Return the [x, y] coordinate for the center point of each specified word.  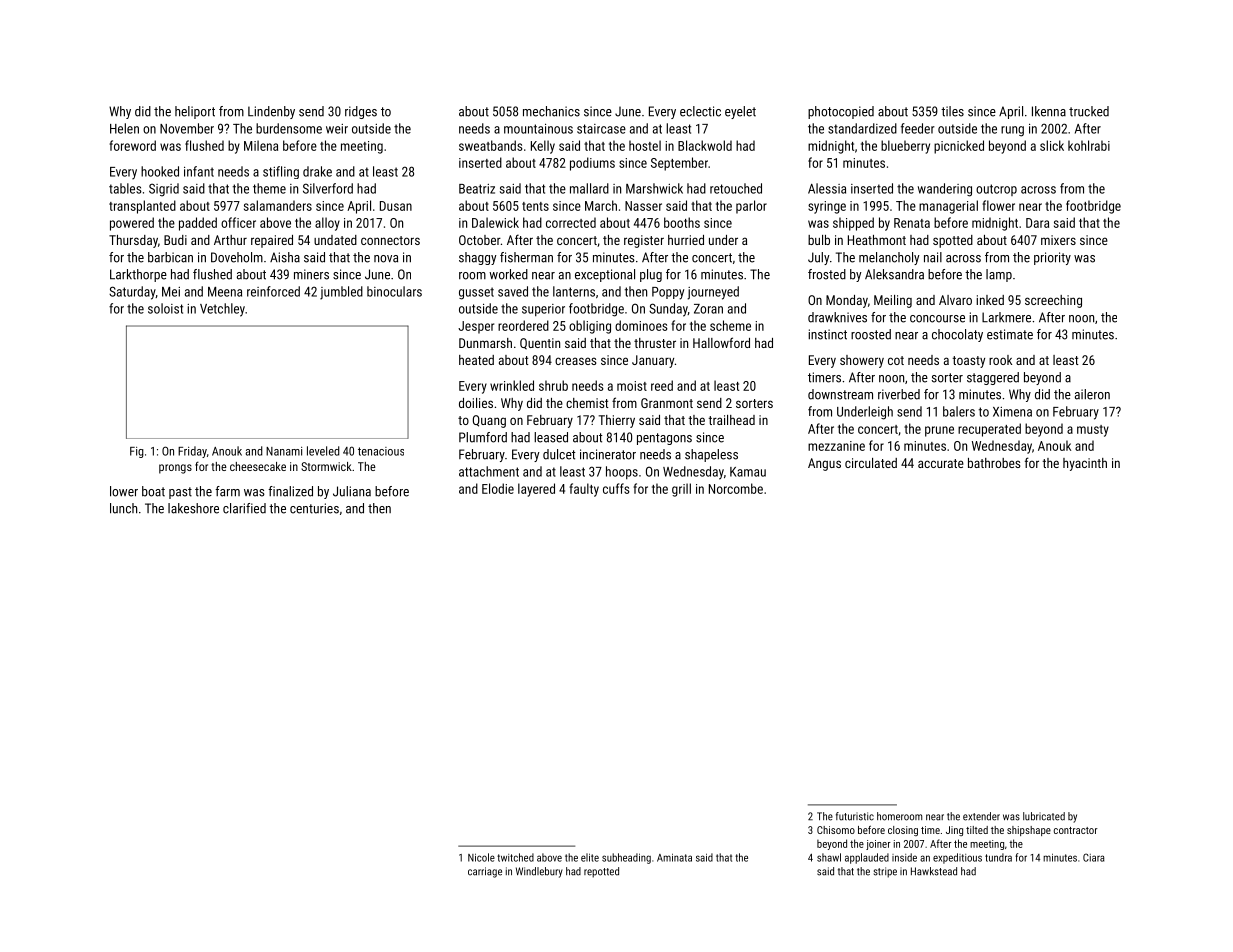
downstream [840, 394]
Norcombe [736, 488]
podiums [592, 164]
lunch [123, 508]
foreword [132, 145]
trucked [1089, 111]
